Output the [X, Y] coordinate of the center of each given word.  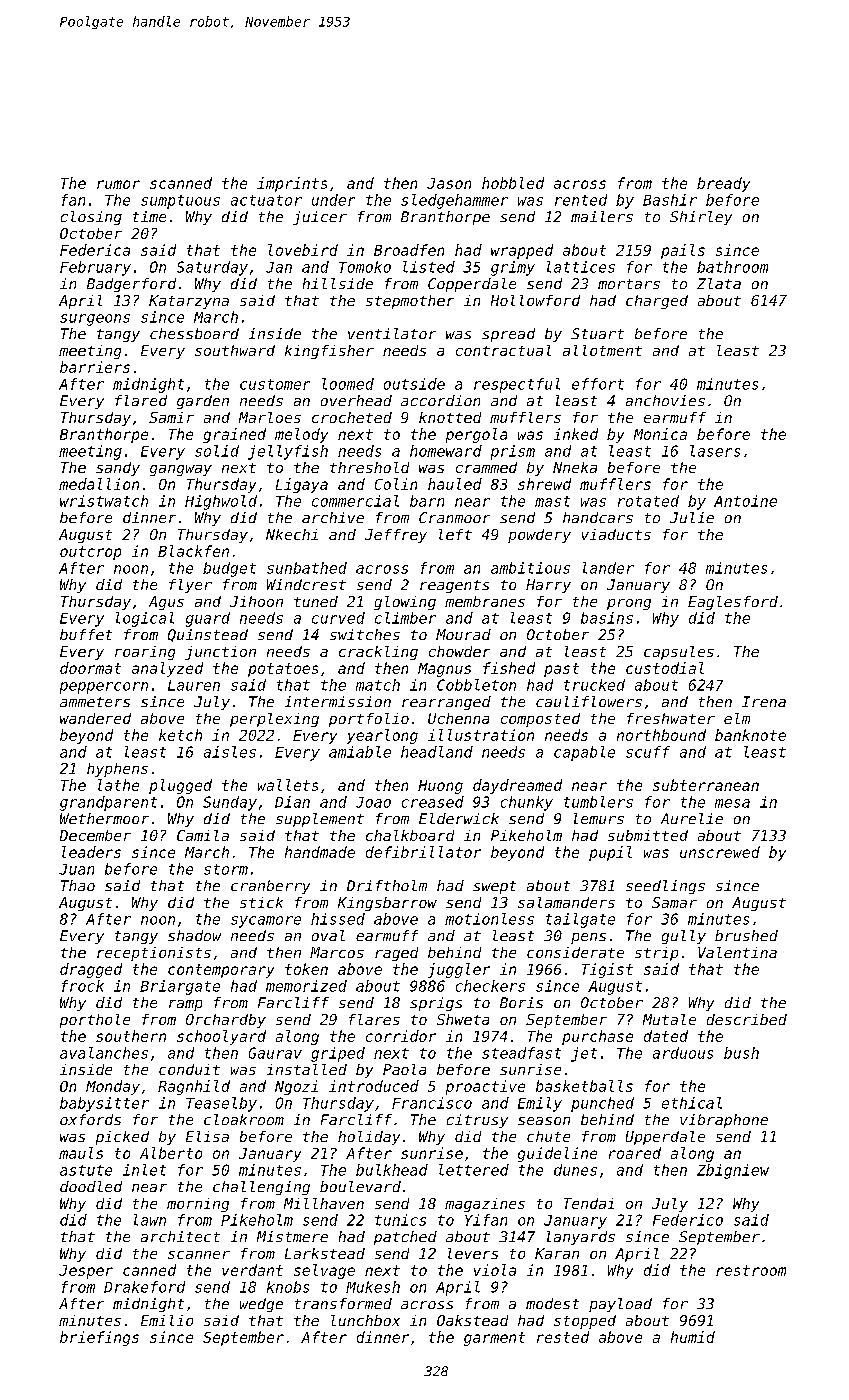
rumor [118, 184]
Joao [373, 802]
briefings [99, 1338]
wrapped [522, 251]
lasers [715, 451]
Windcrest [306, 584]
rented [581, 200]
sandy [118, 469]
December [95, 835]
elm [737, 718]
